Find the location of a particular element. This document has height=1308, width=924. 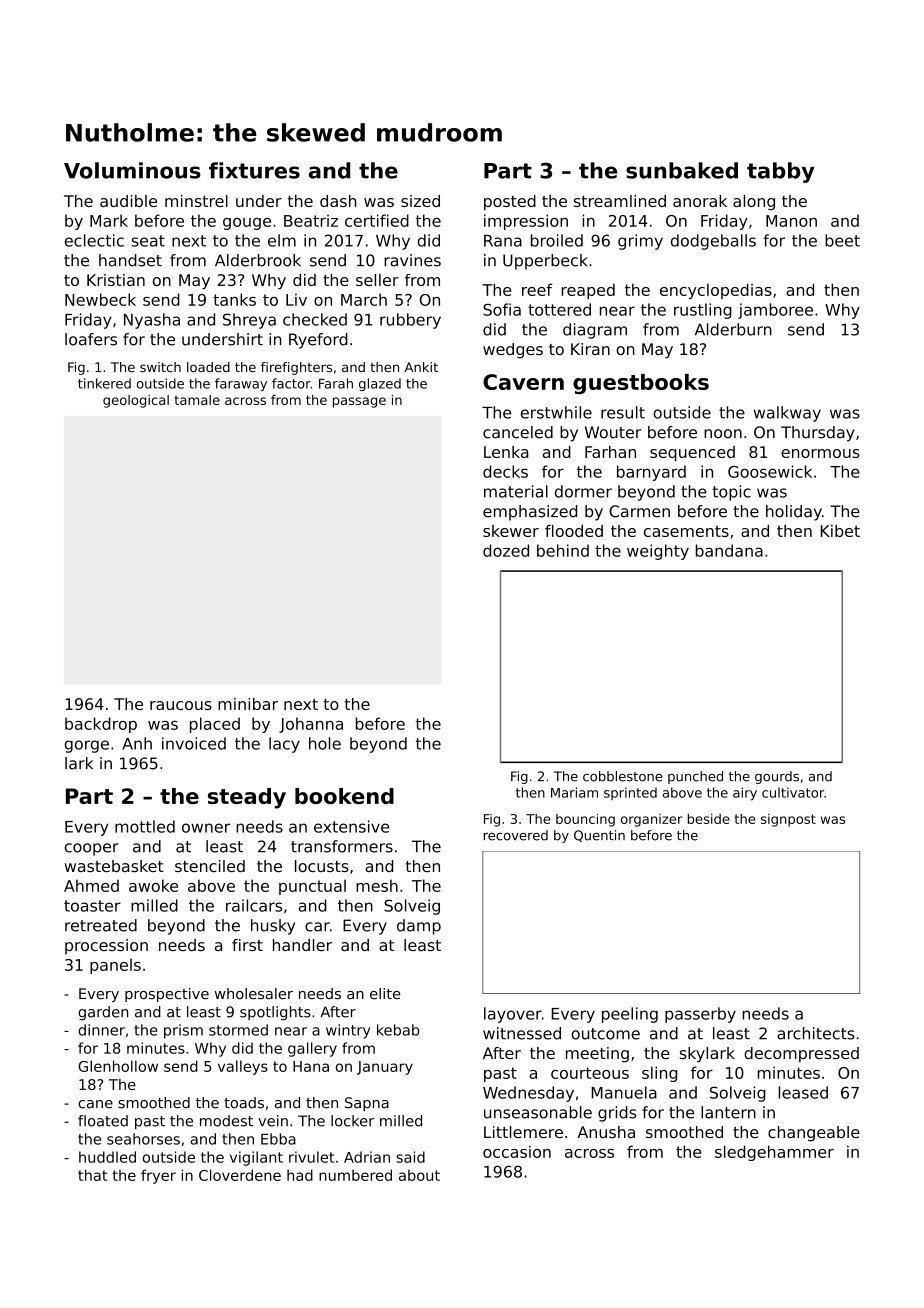

handset is located at coordinates (130, 260).
